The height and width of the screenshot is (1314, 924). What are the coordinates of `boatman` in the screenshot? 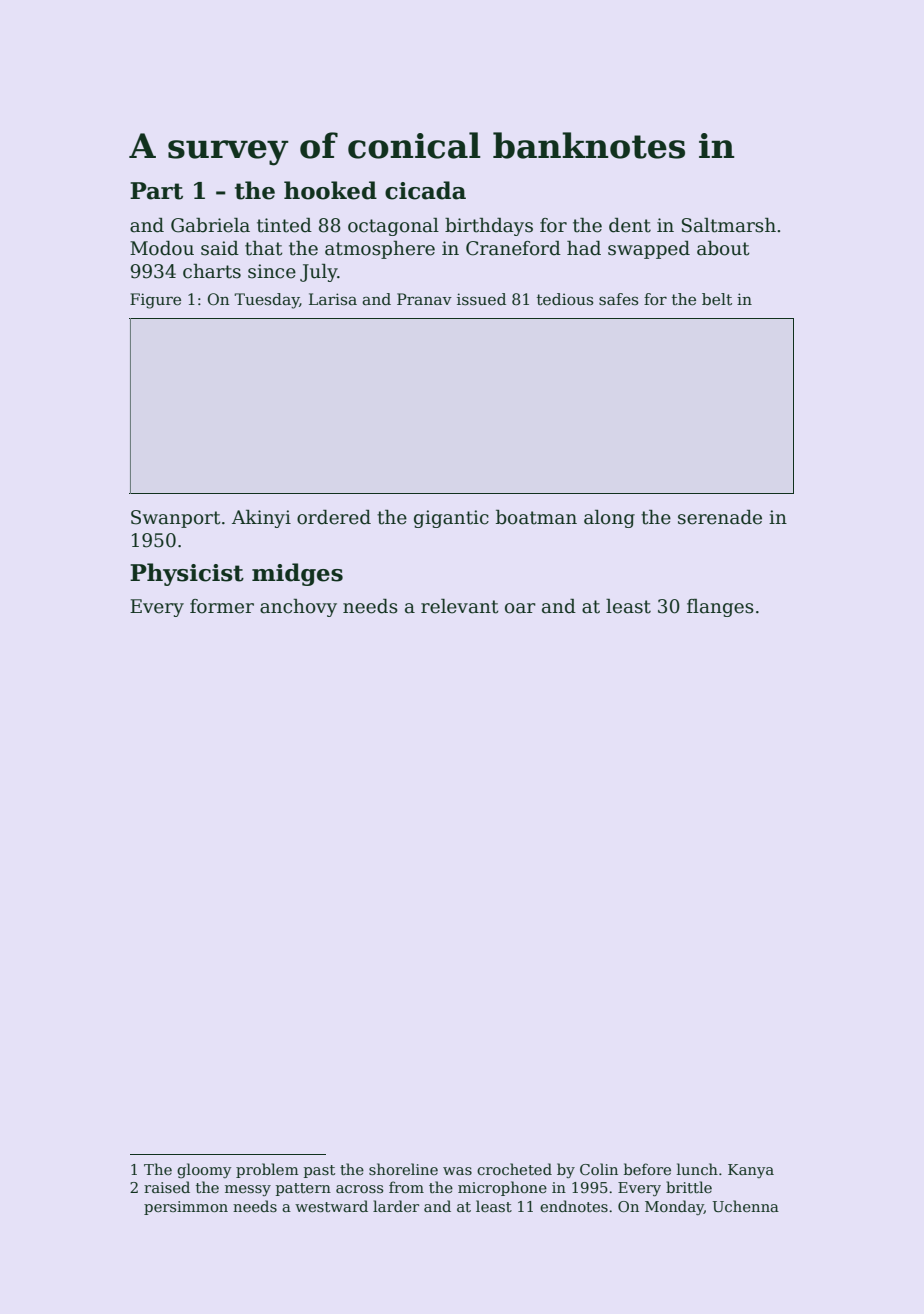 It's located at (536, 517).
